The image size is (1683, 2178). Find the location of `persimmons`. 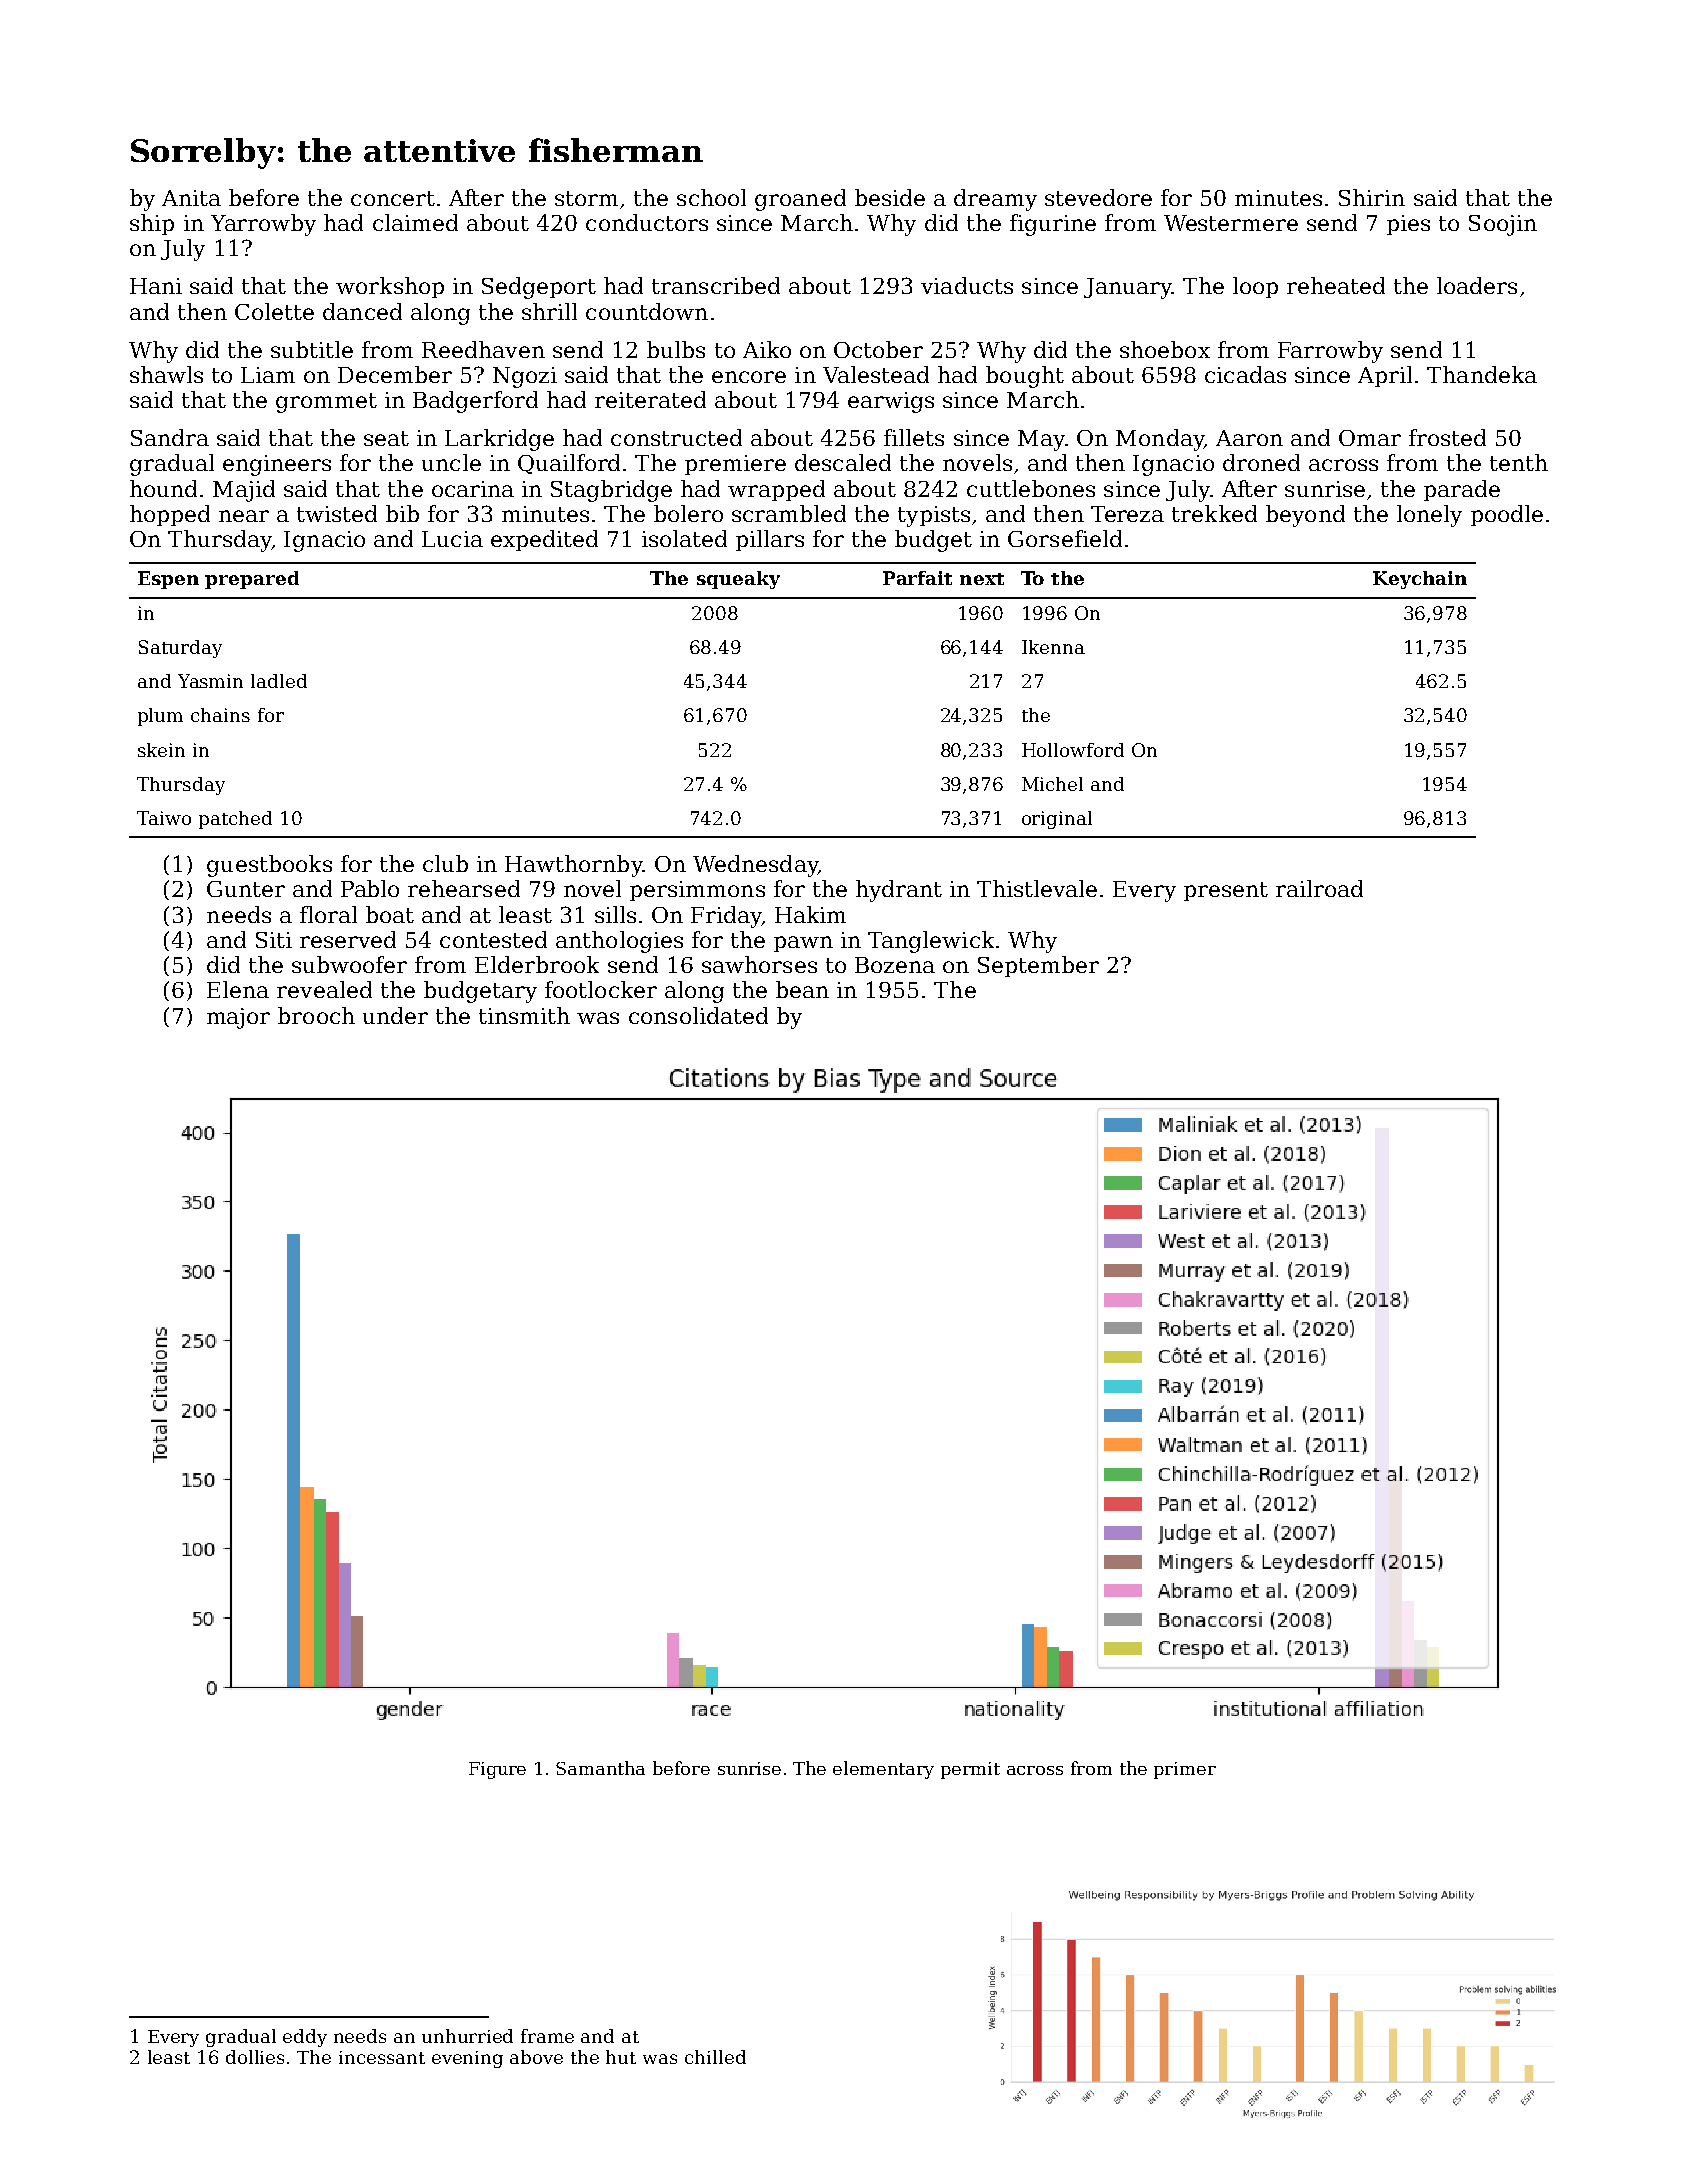

persimmons is located at coordinates (697, 891).
